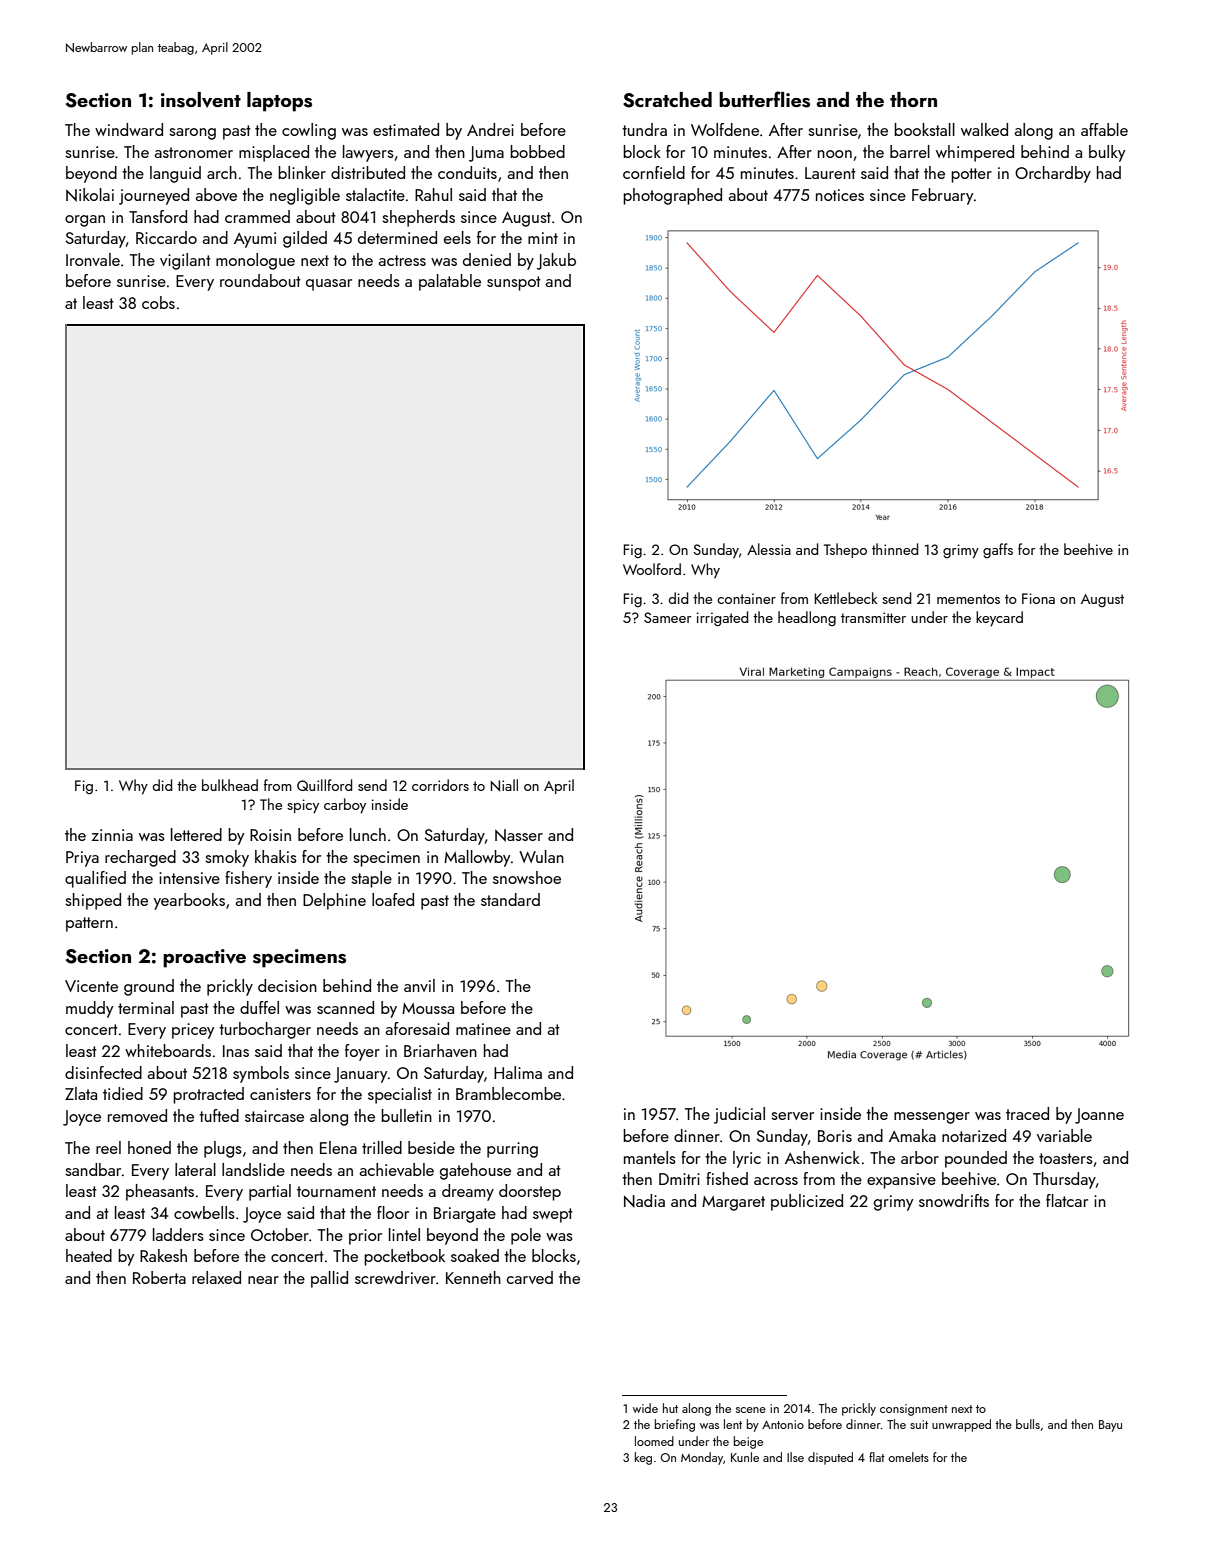  Describe the element at coordinates (329, 1279) in the document. I see `pallid` at that location.
